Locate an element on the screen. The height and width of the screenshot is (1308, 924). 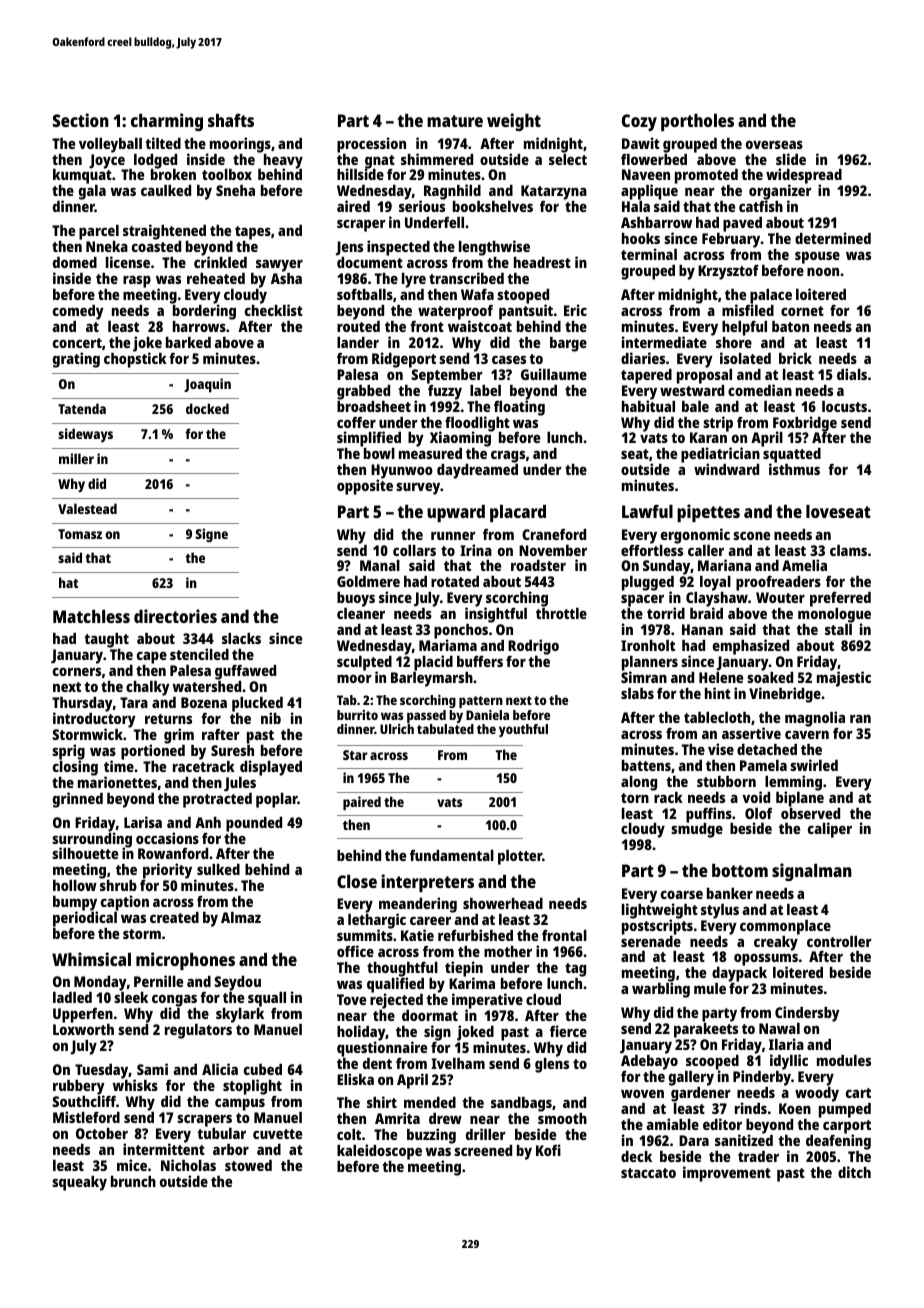
bottom is located at coordinates (740, 870).
